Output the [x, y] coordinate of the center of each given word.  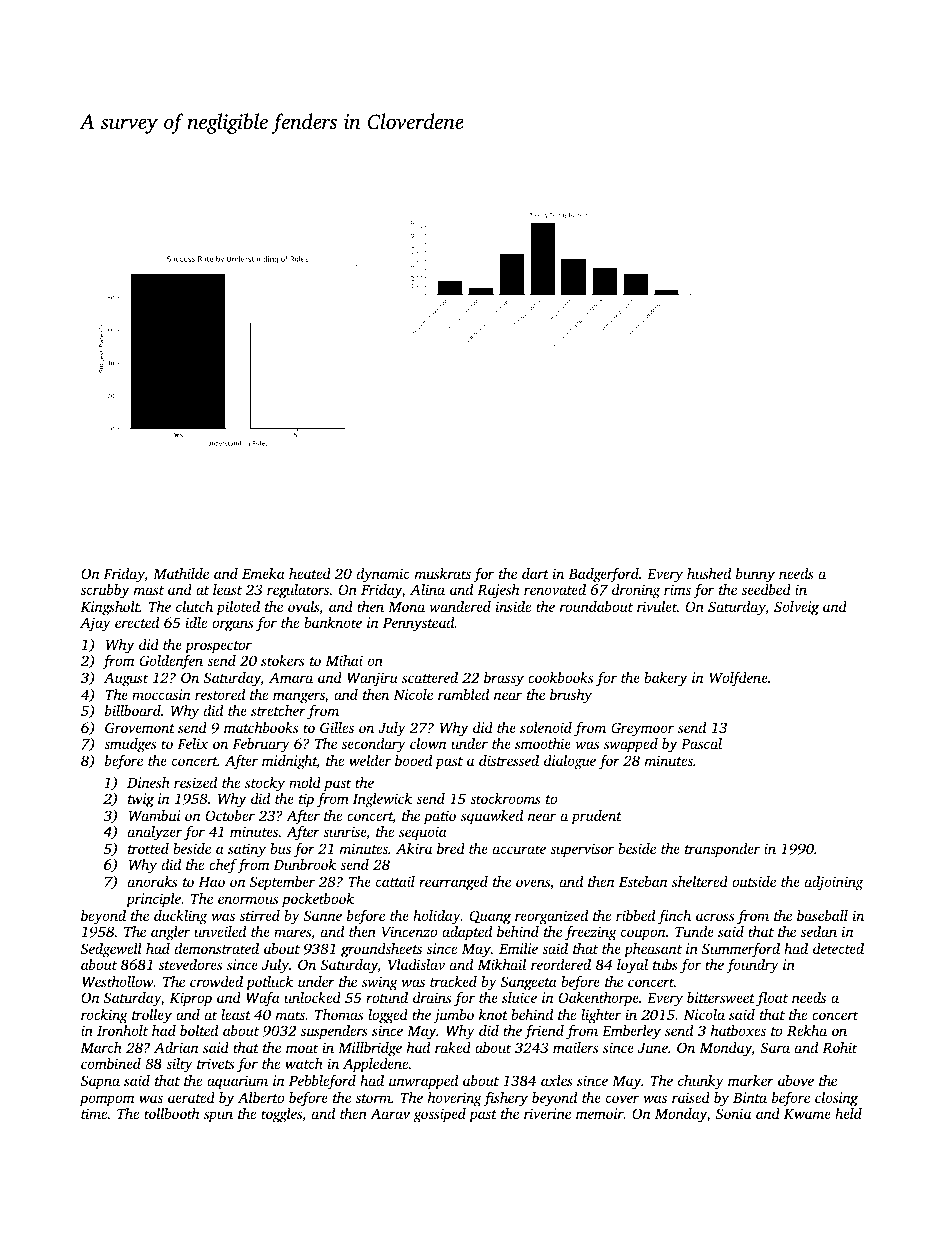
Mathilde [181, 573]
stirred [260, 915]
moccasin [161, 694]
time [94, 1113]
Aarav [390, 1113]
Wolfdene [738, 679]
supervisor [582, 850]
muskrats [443, 573]
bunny [755, 575]
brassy [504, 679]
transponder [722, 850]
